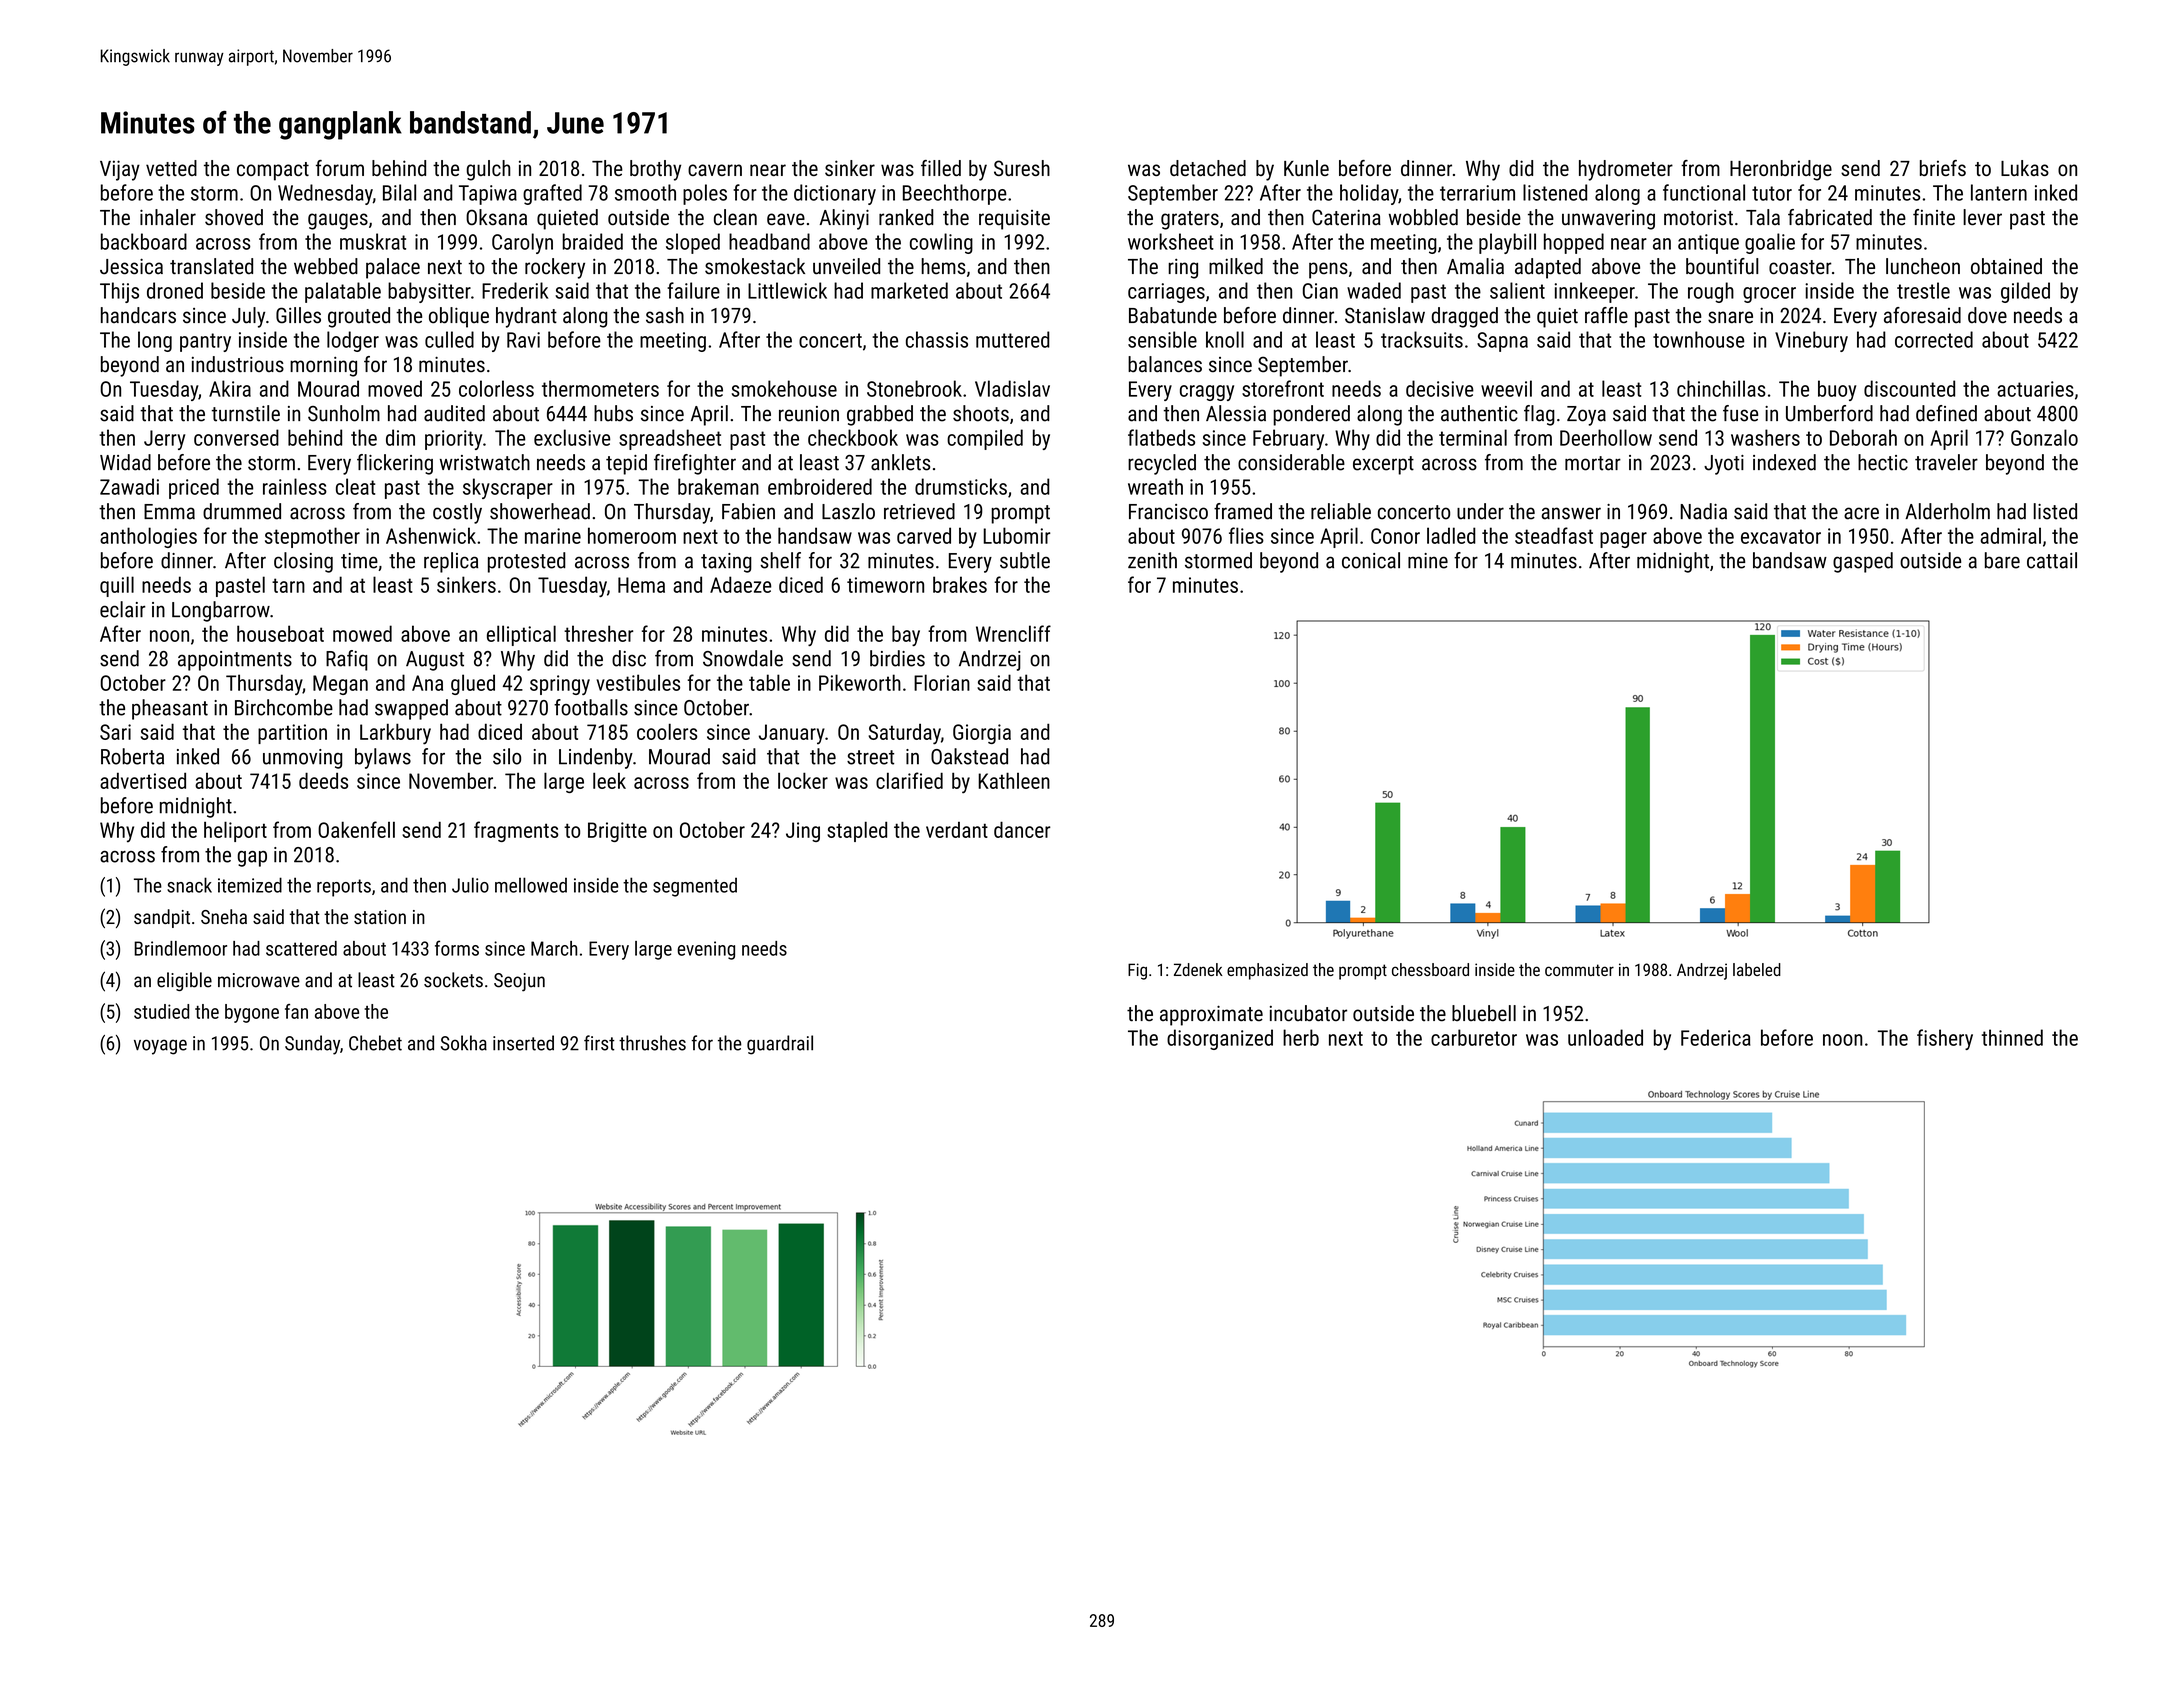 The image size is (2178, 1683). What do you see at coordinates (943, 266) in the screenshot?
I see `hems` at bounding box center [943, 266].
